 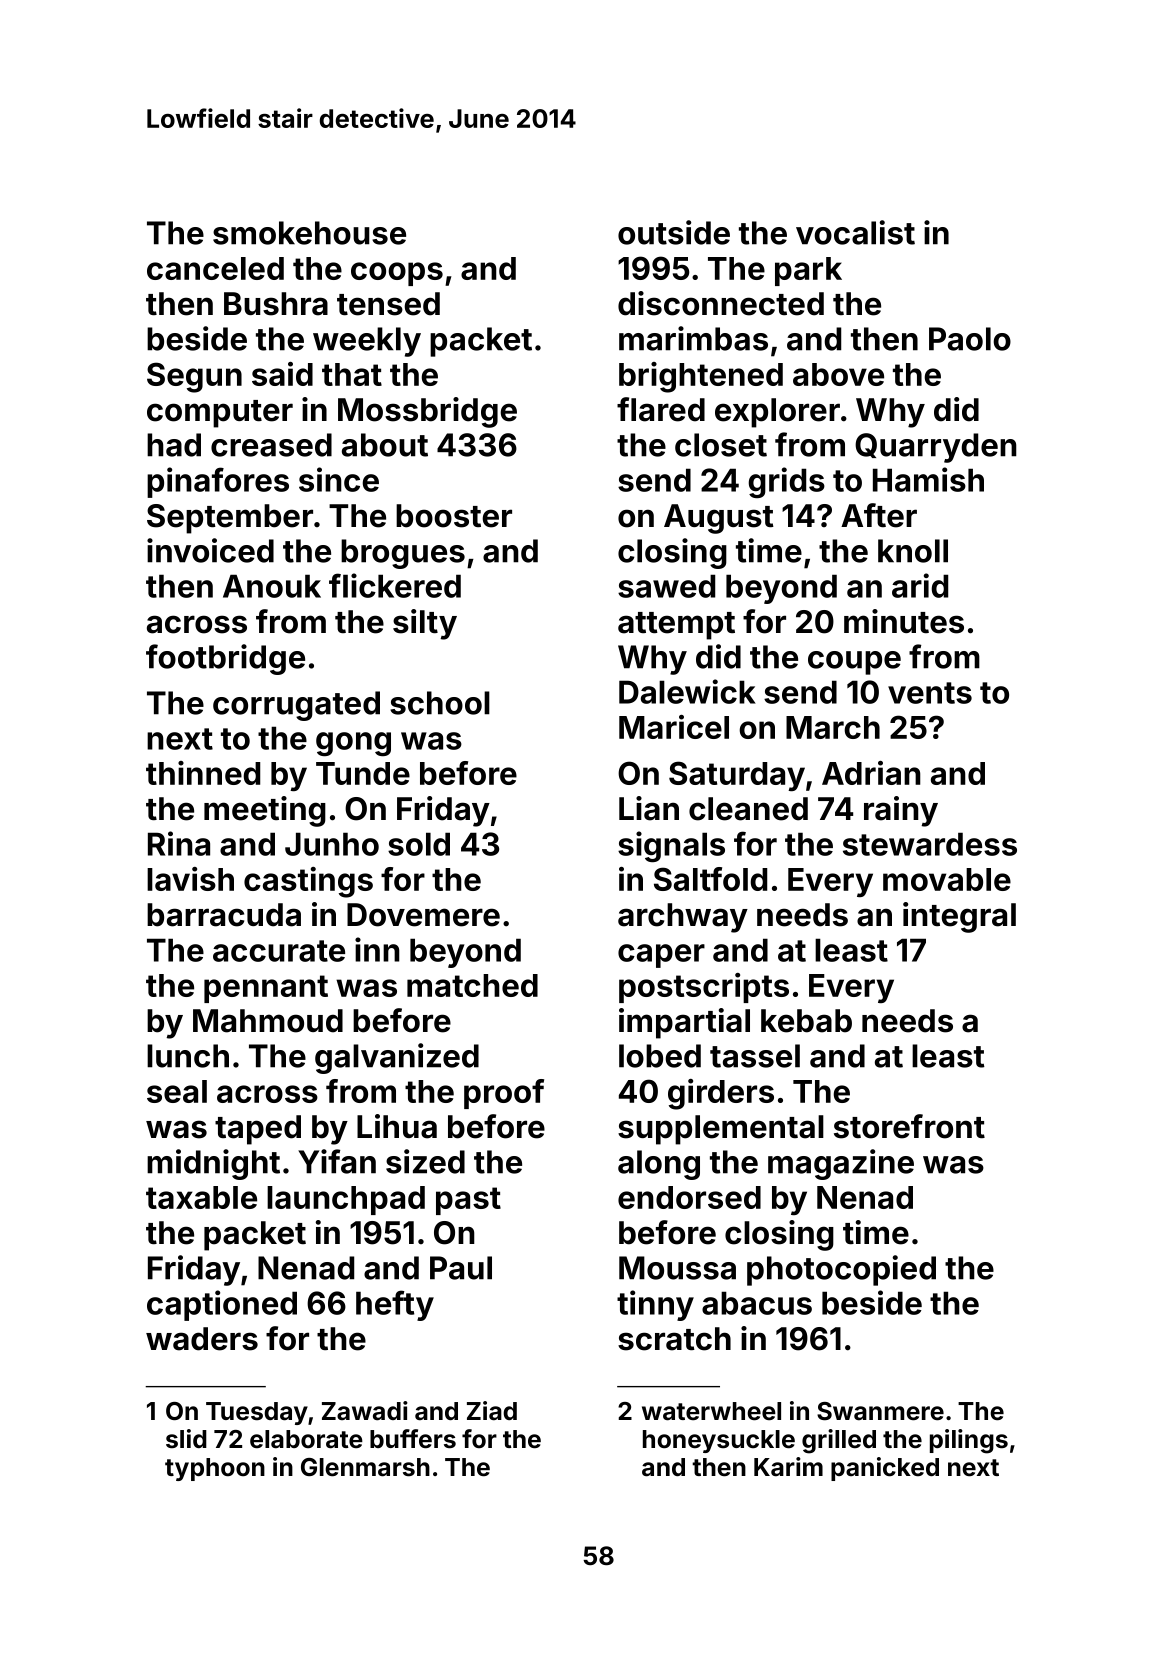 I want to click on storefront, so click(x=909, y=1126).
